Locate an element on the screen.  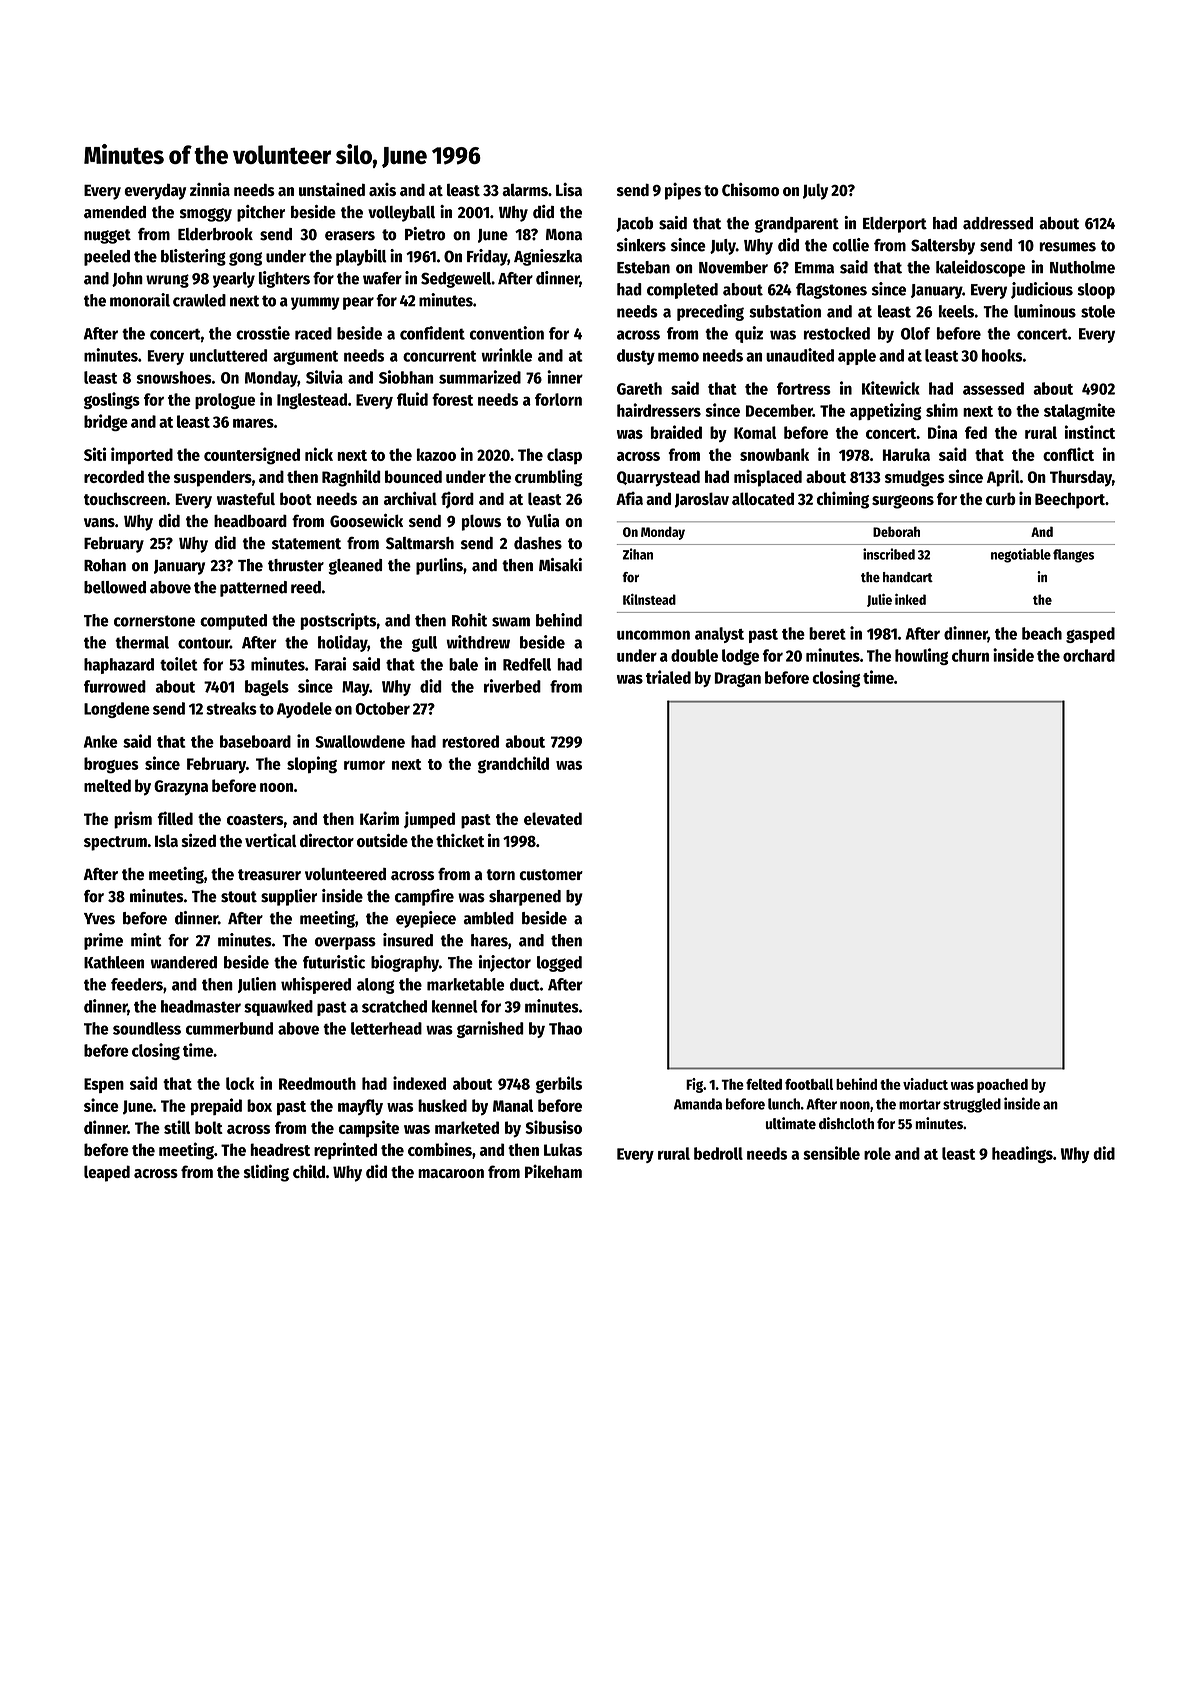
nugget is located at coordinates (107, 236).
